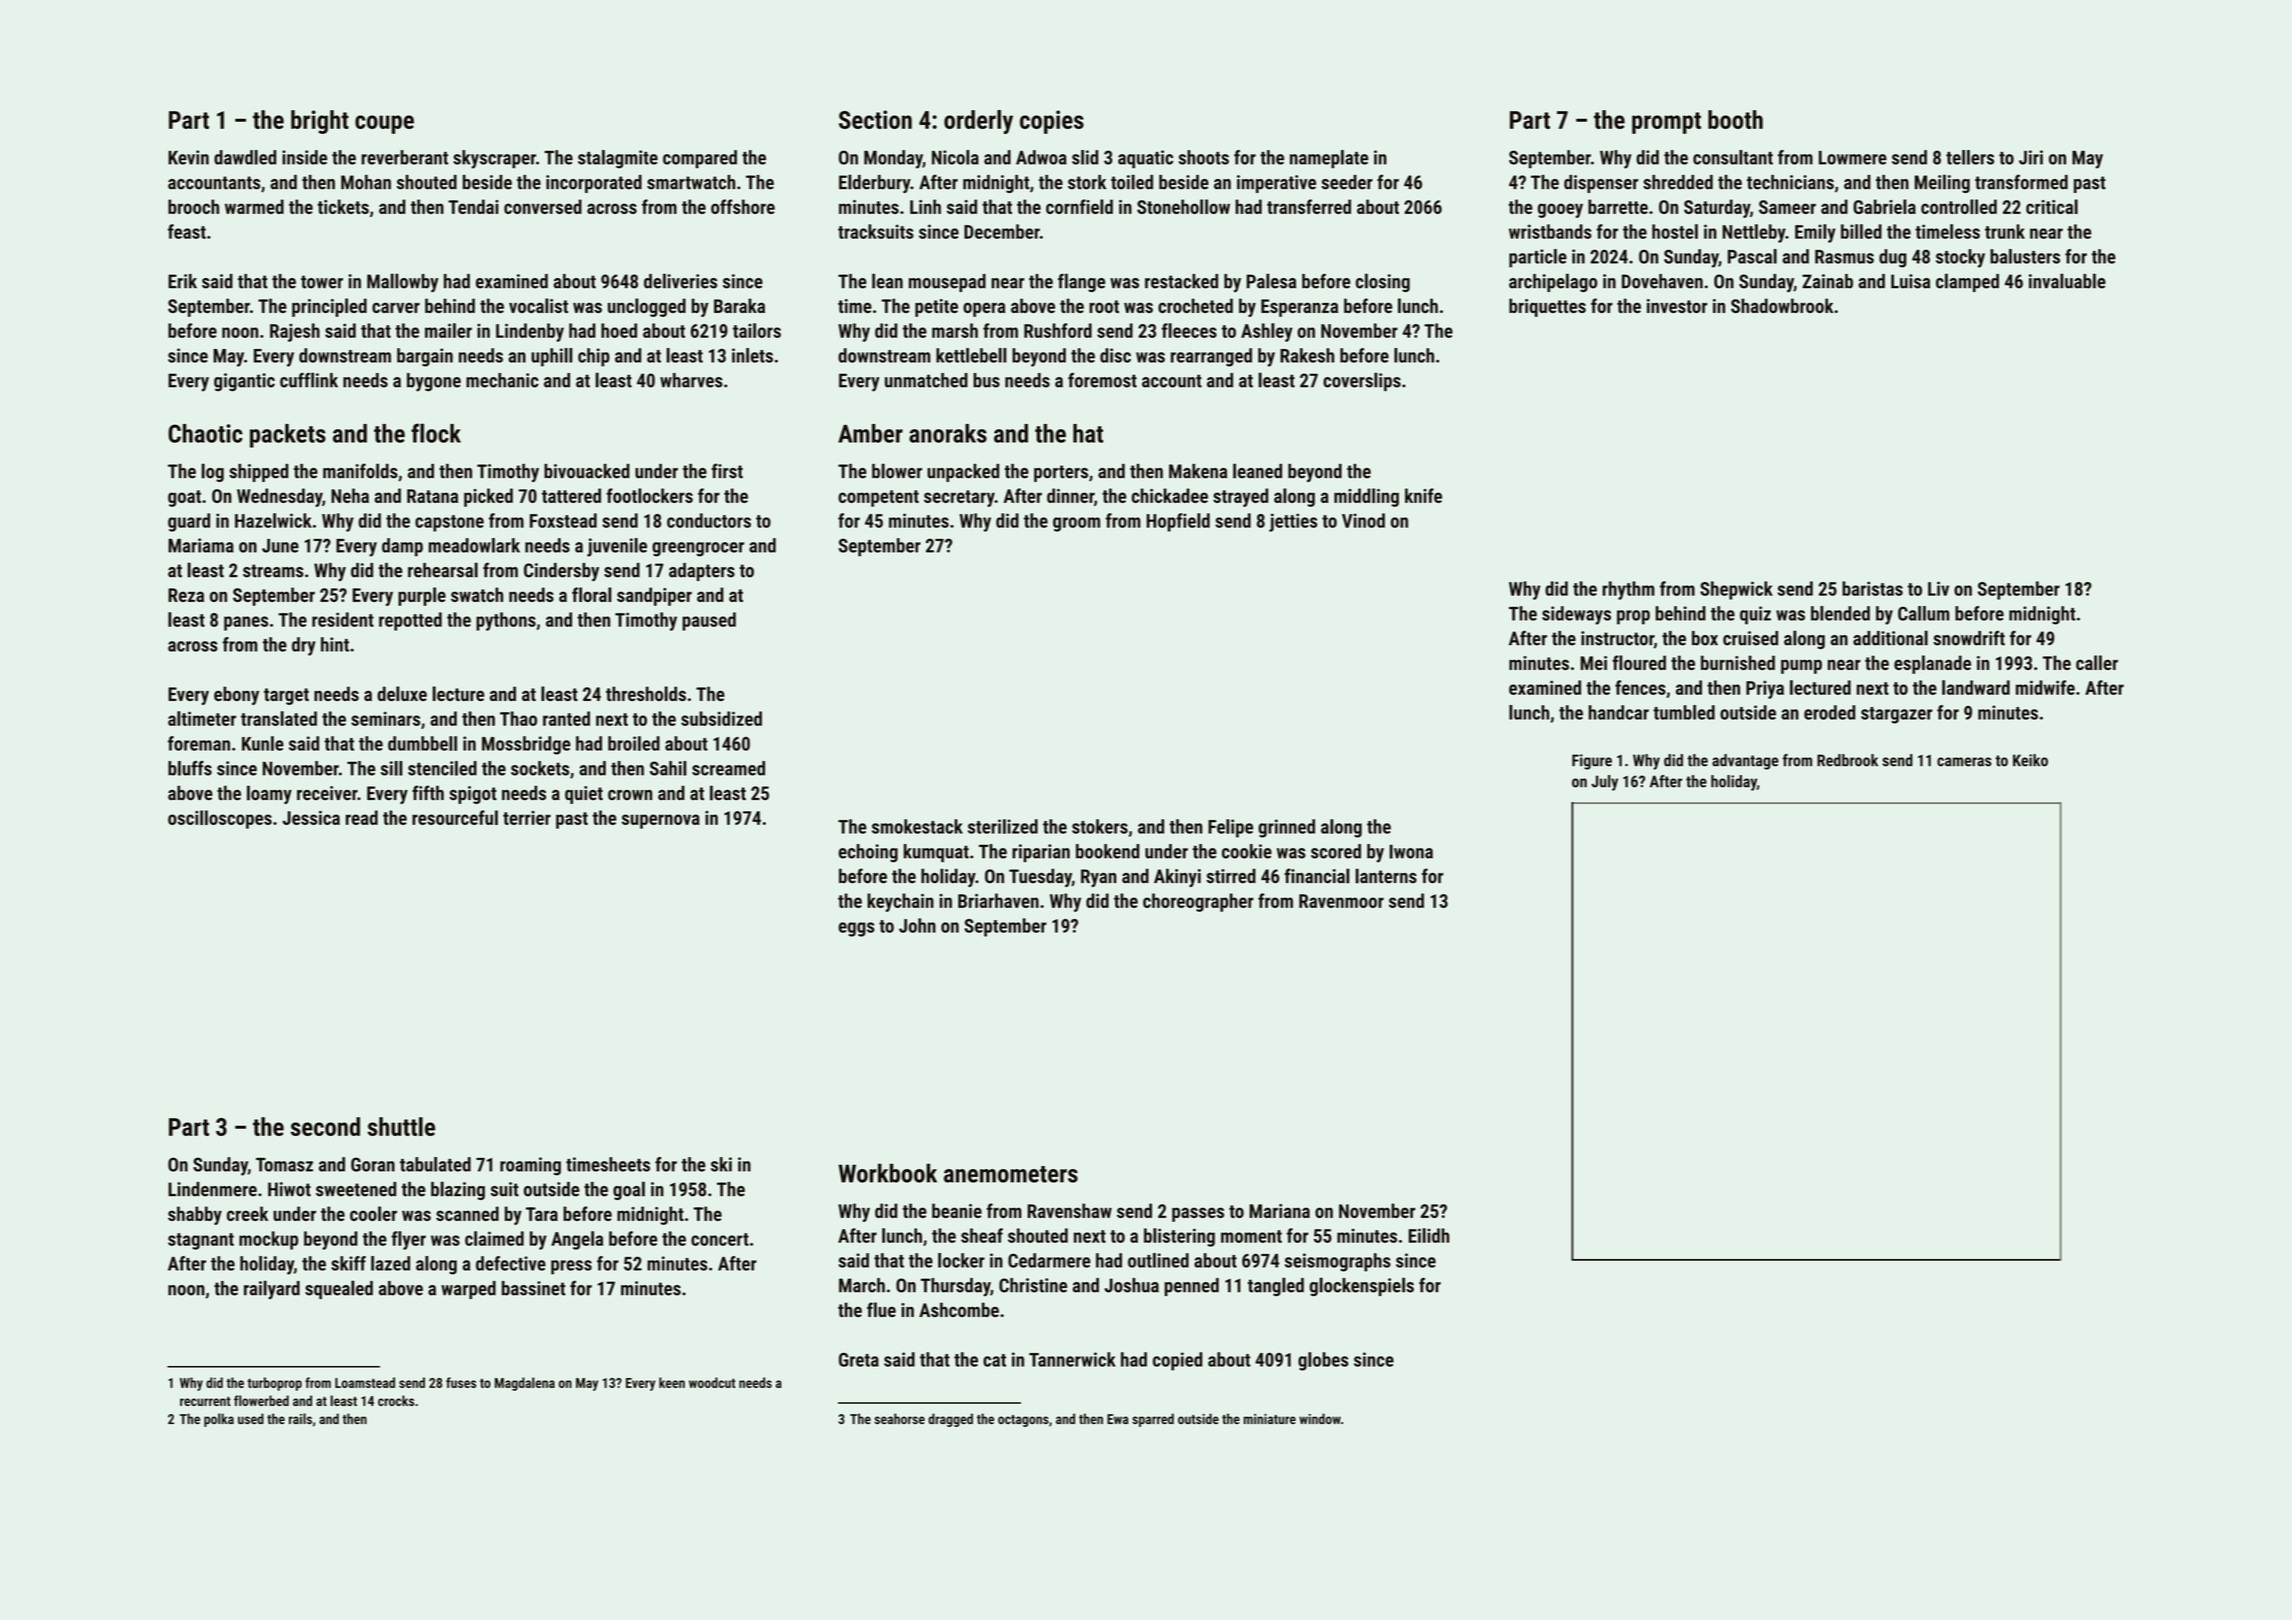  What do you see at coordinates (193, 206) in the document?
I see `brooch` at bounding box center [193, 206].
